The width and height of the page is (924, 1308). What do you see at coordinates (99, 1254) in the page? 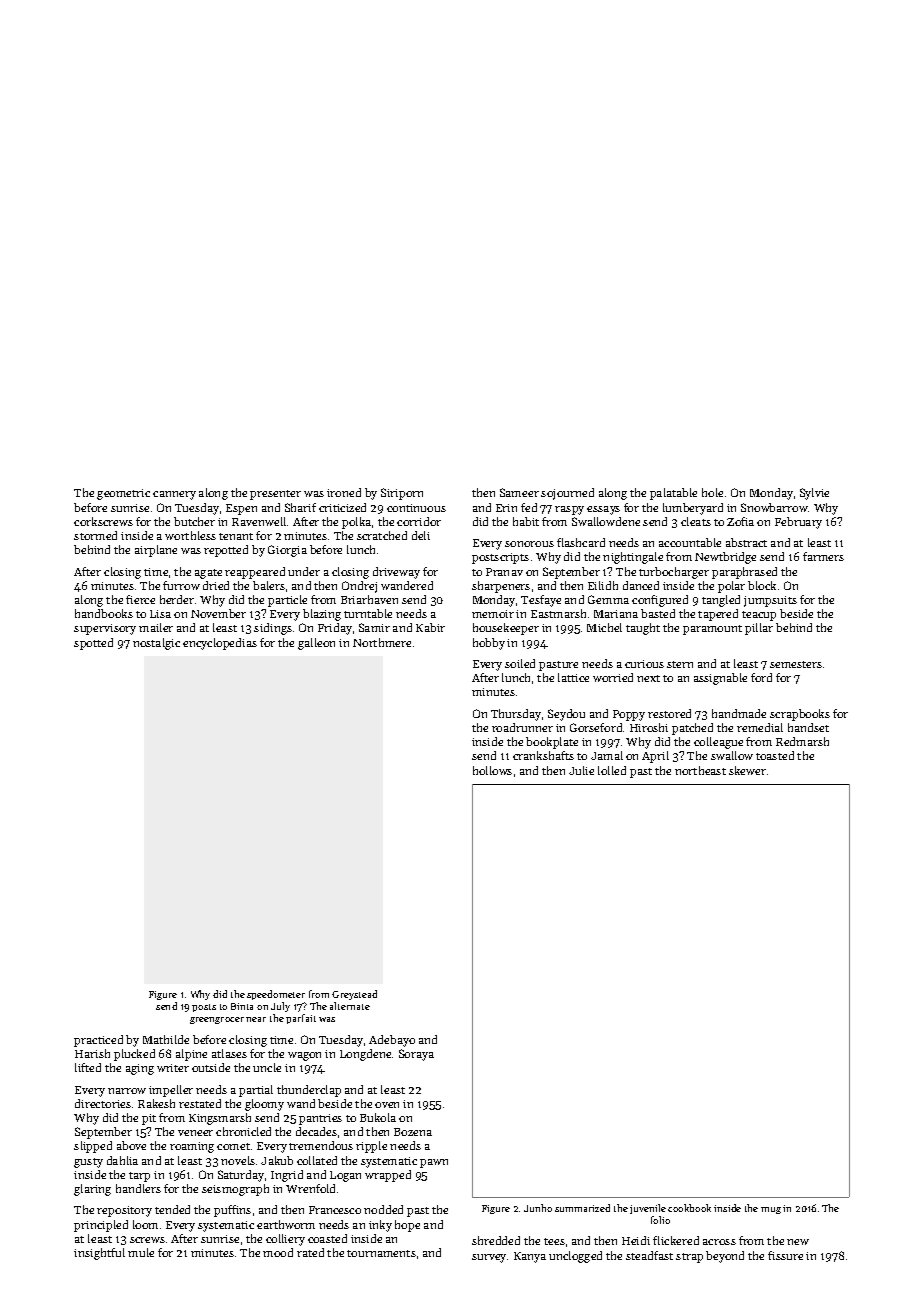
I see `insightful` at bounding box center [99, 1254].
